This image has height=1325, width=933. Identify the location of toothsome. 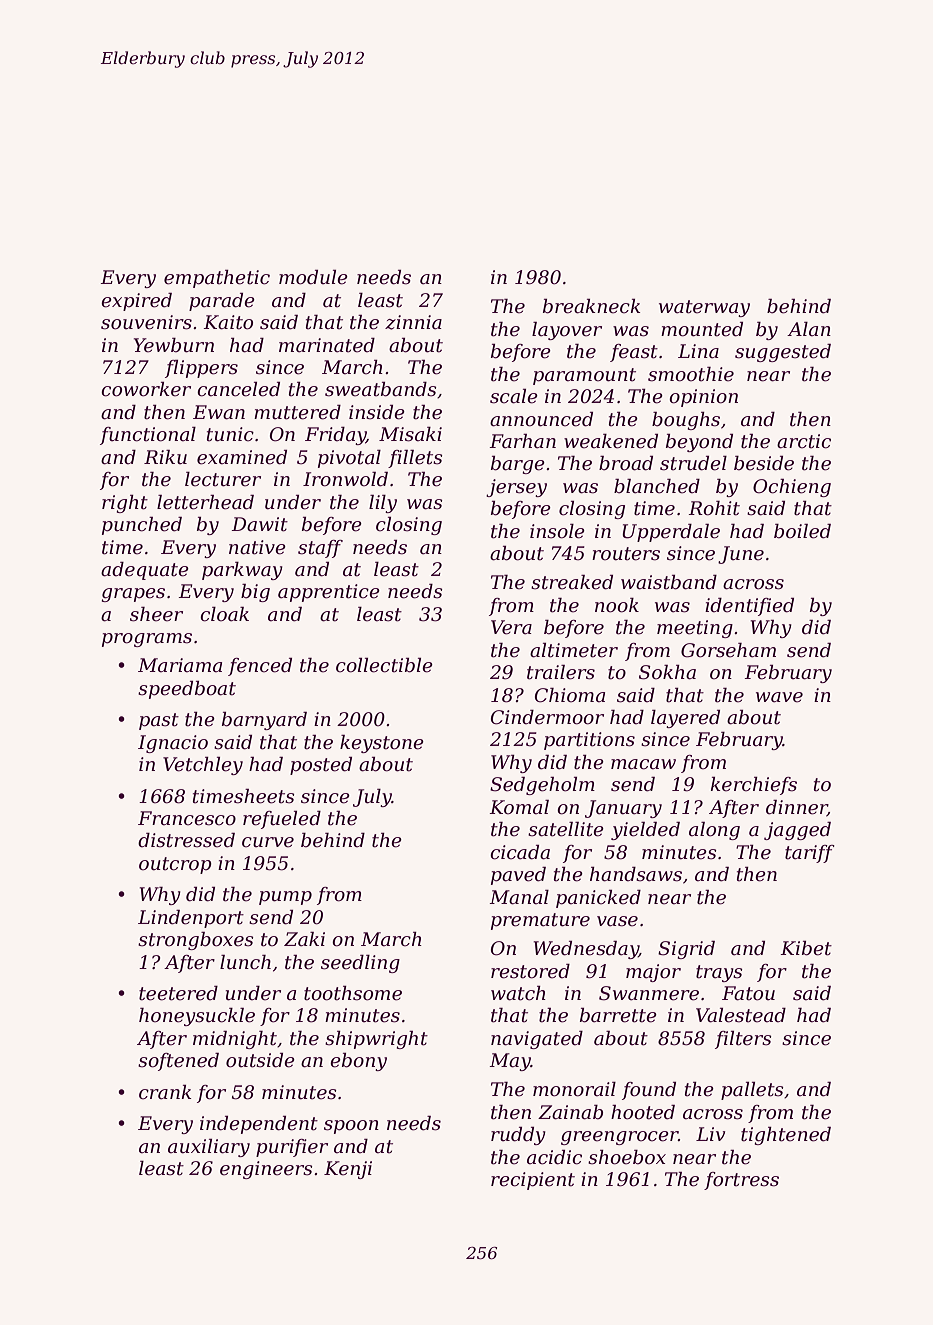
(353, 993).
